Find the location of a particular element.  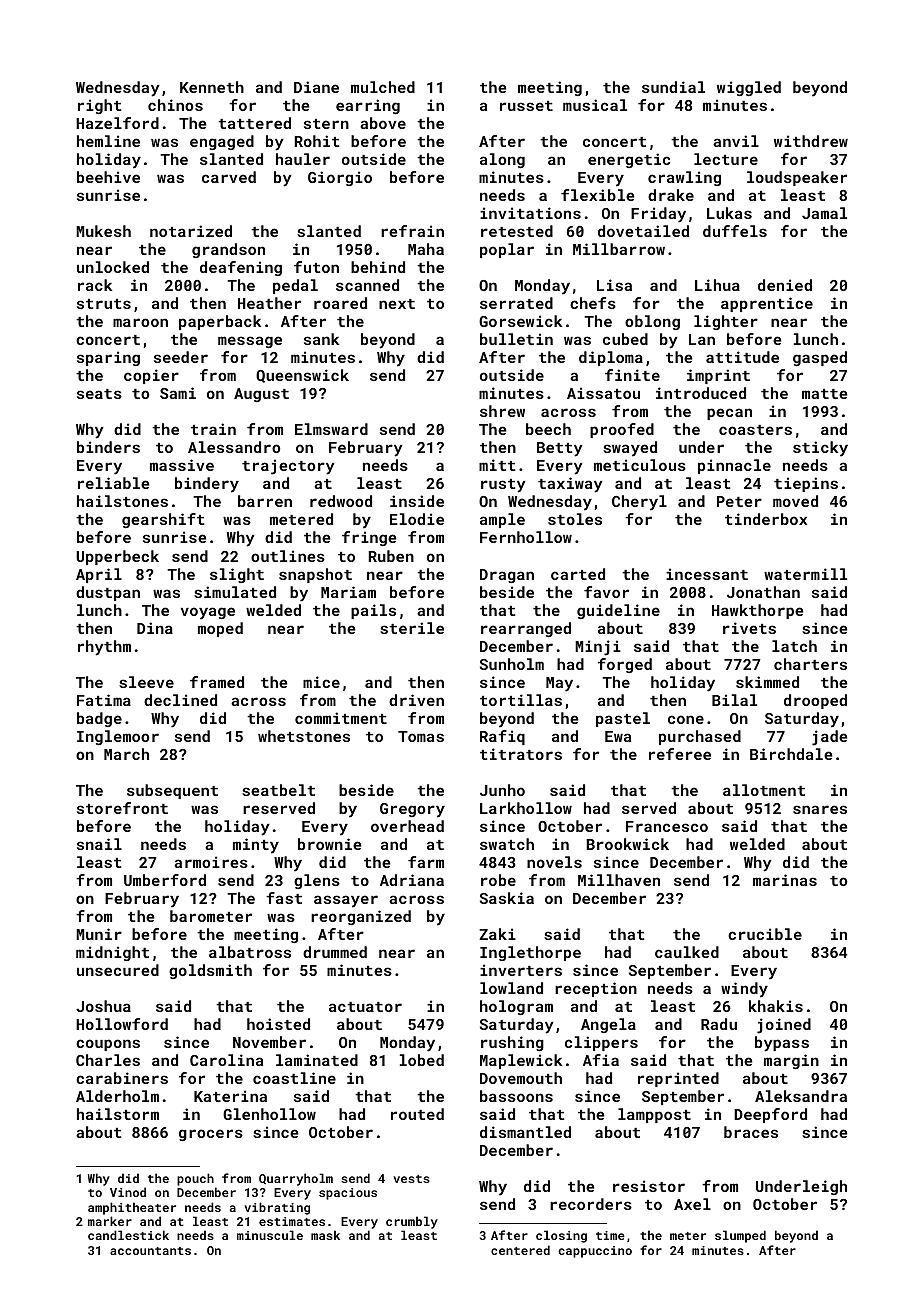

Friday is located at coordinates (658, 215).
